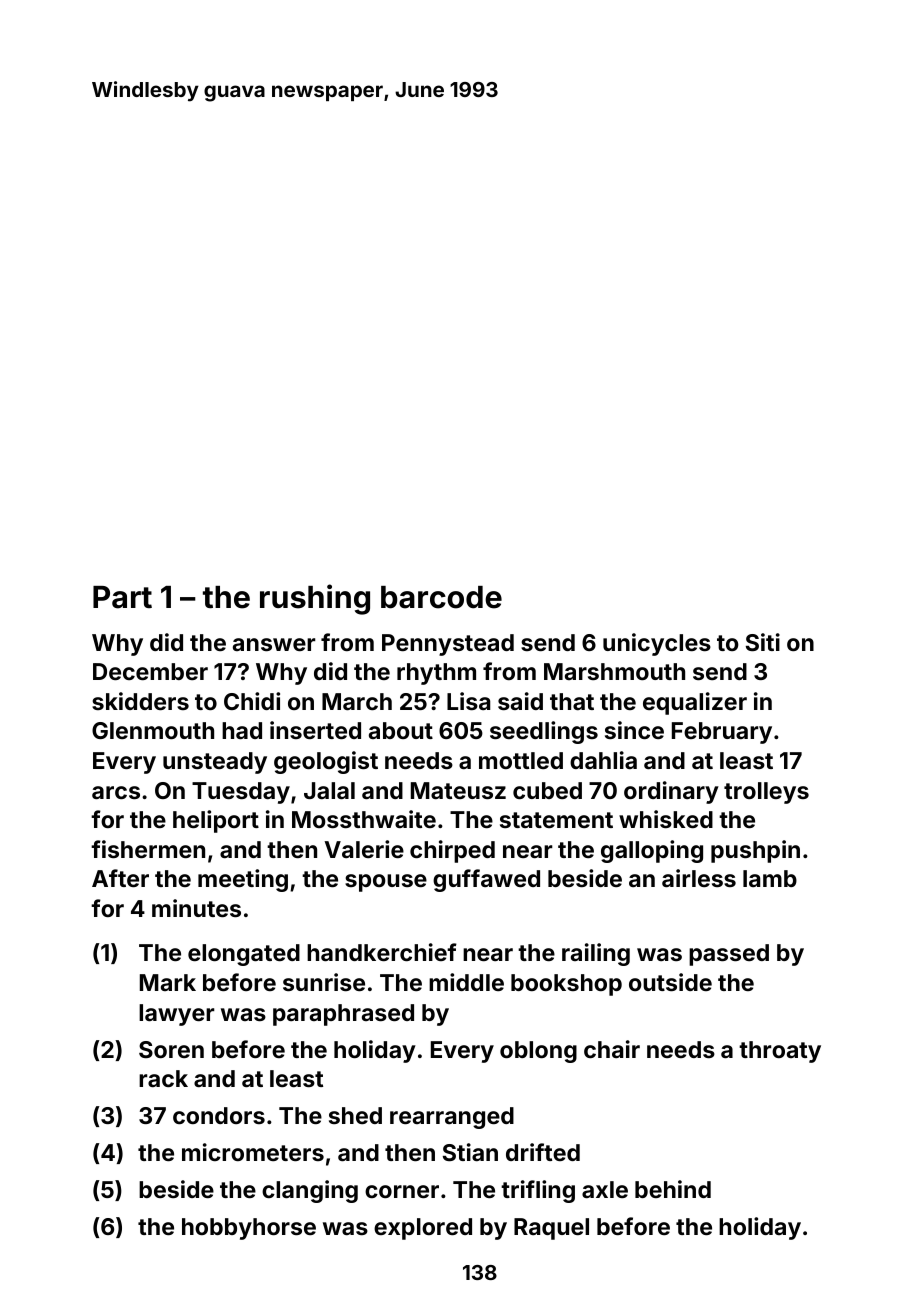 The width and height of the screenshot is (924, 1311). I want to click on outside, so click(670, 982).
